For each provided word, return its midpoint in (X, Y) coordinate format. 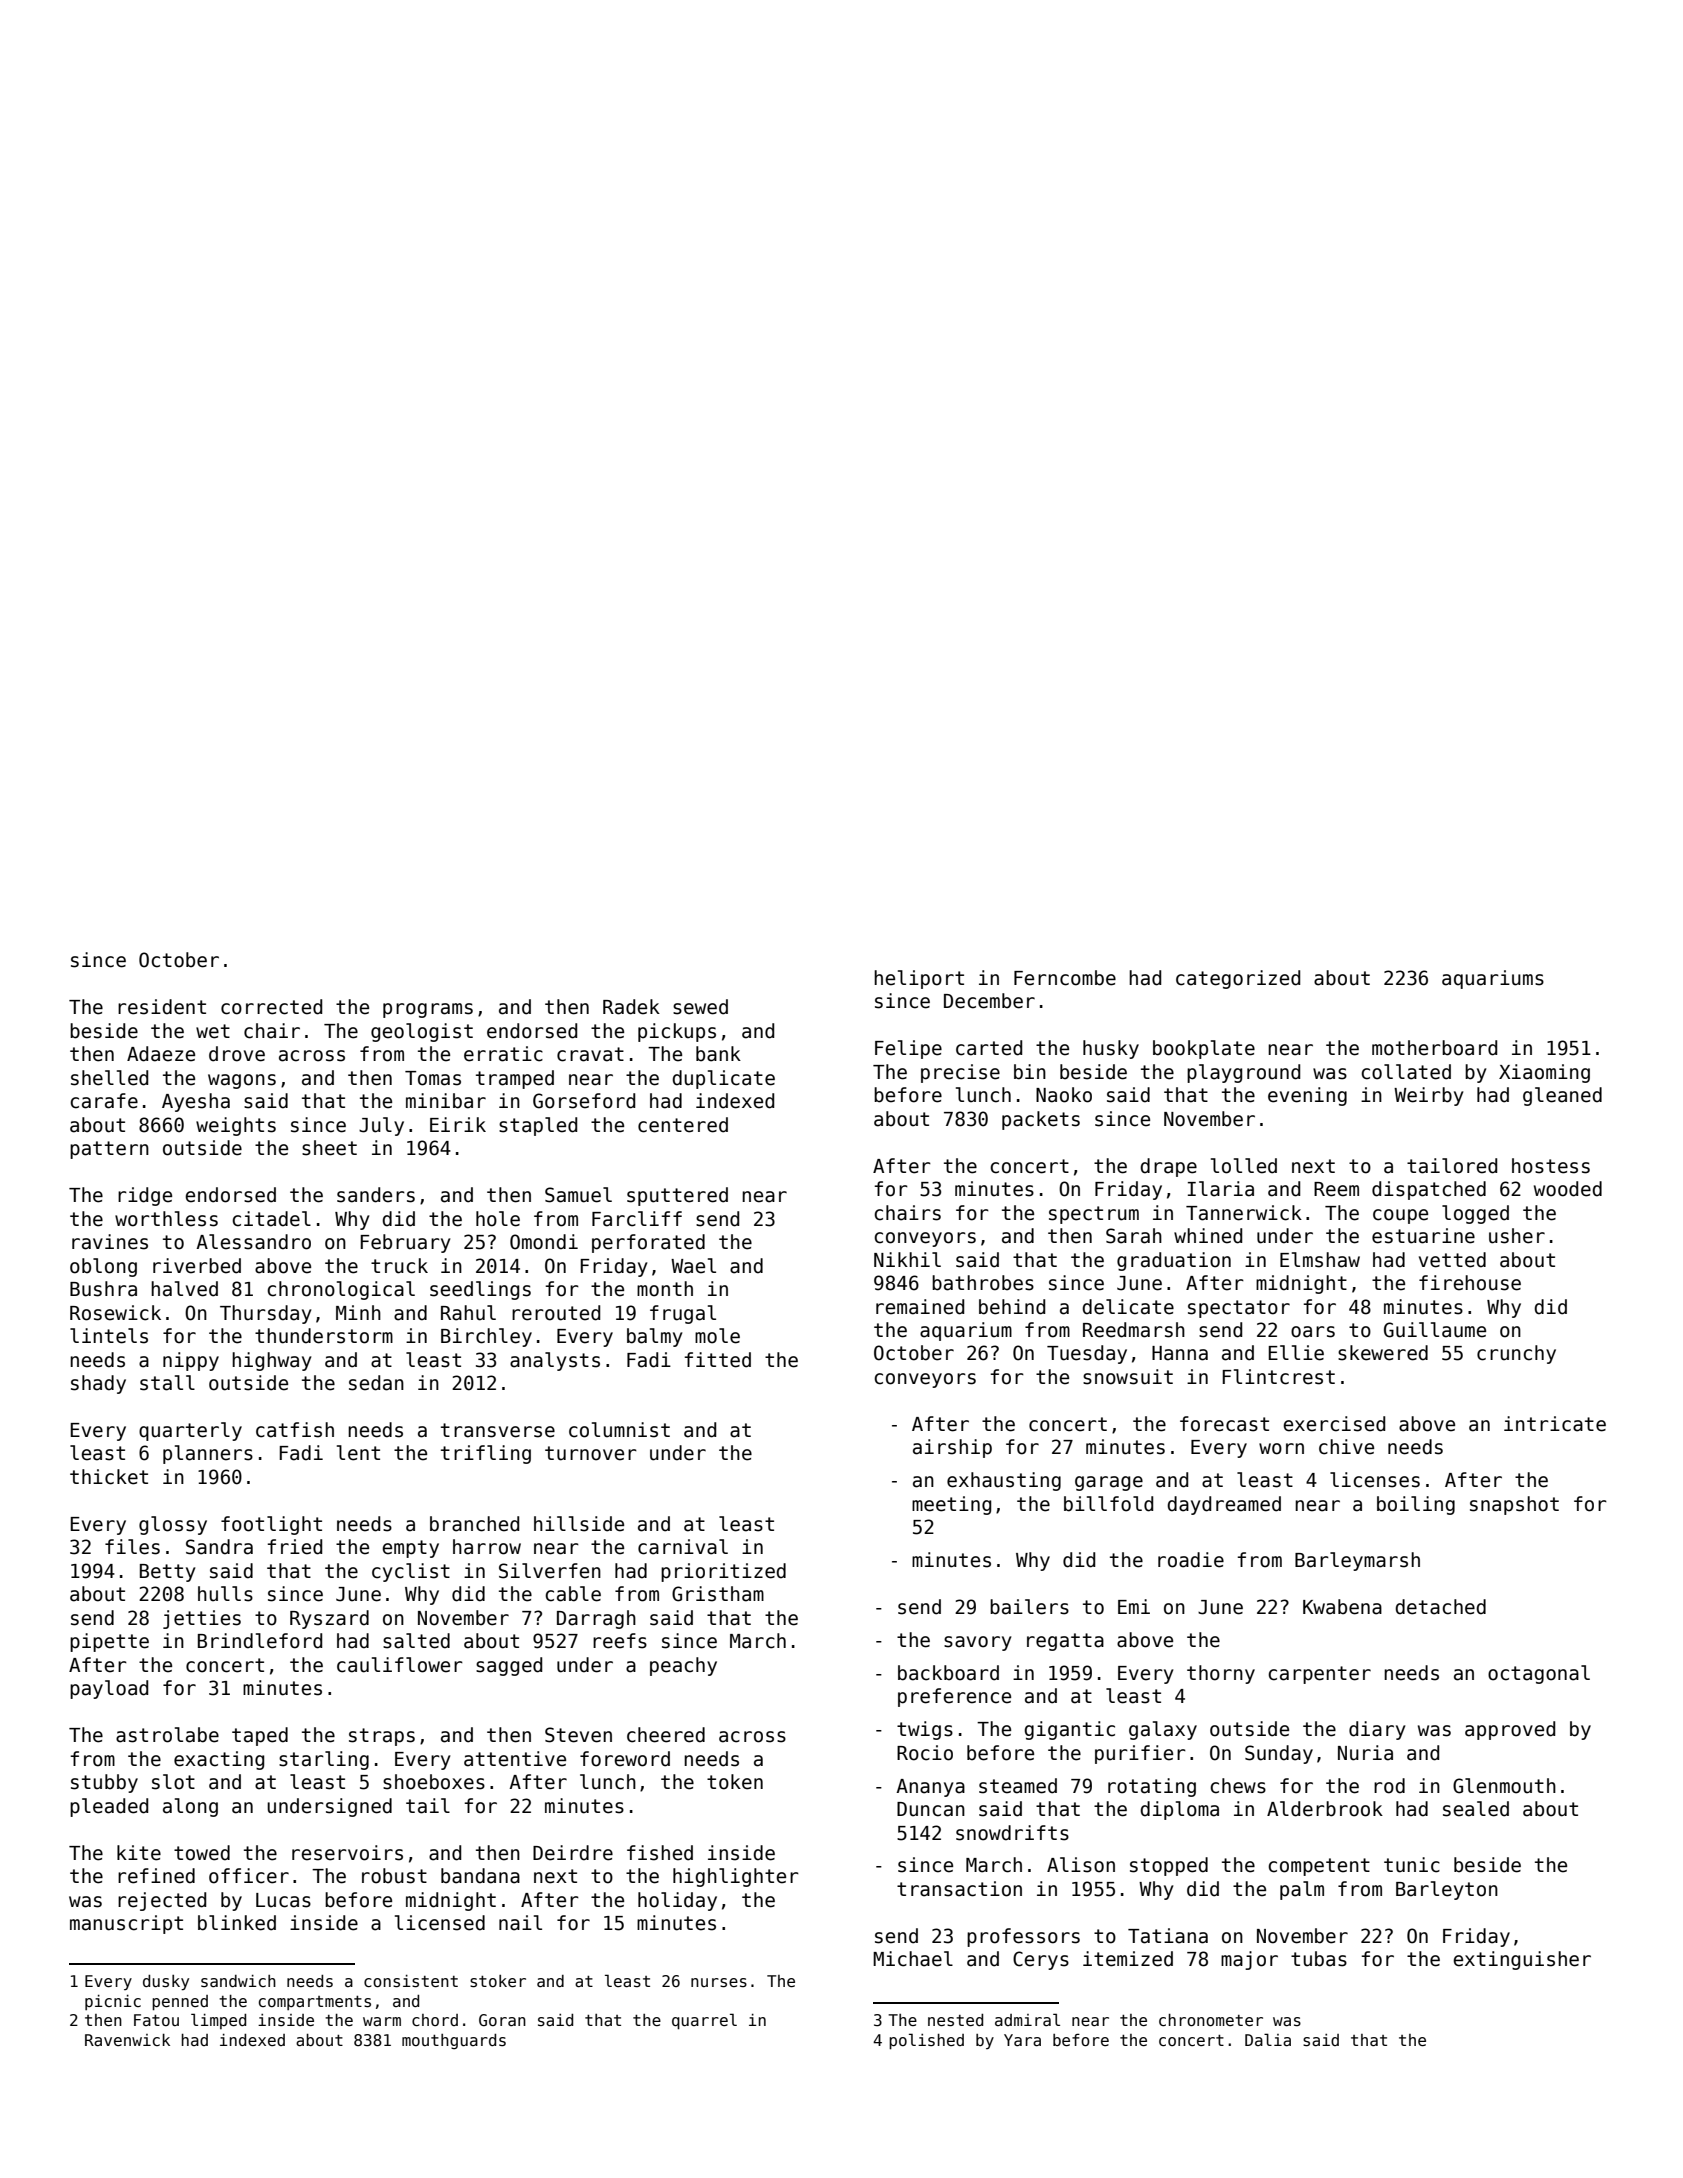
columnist (619, 1430)
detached (1440, 1607)
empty (410, 1549)
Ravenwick (127, 2040)
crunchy (1516, 1354)
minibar (446, 1101)
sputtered (677, 1196)
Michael (913, 1959)
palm (1302, 1890)
